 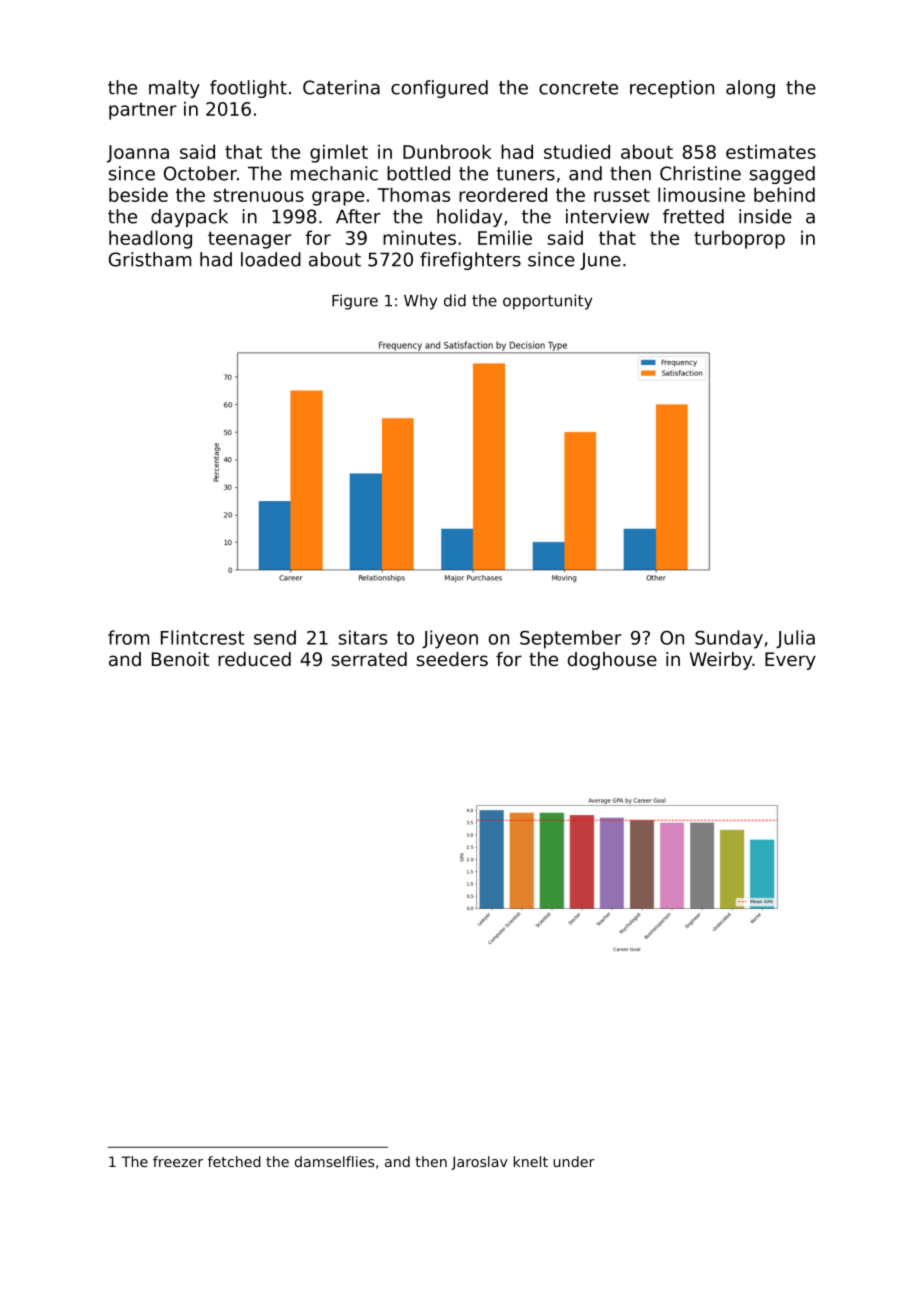 What do you see at coordinates (203, 637) in the image?
I see `Flintcrest` at bounding box center [203, 637].
